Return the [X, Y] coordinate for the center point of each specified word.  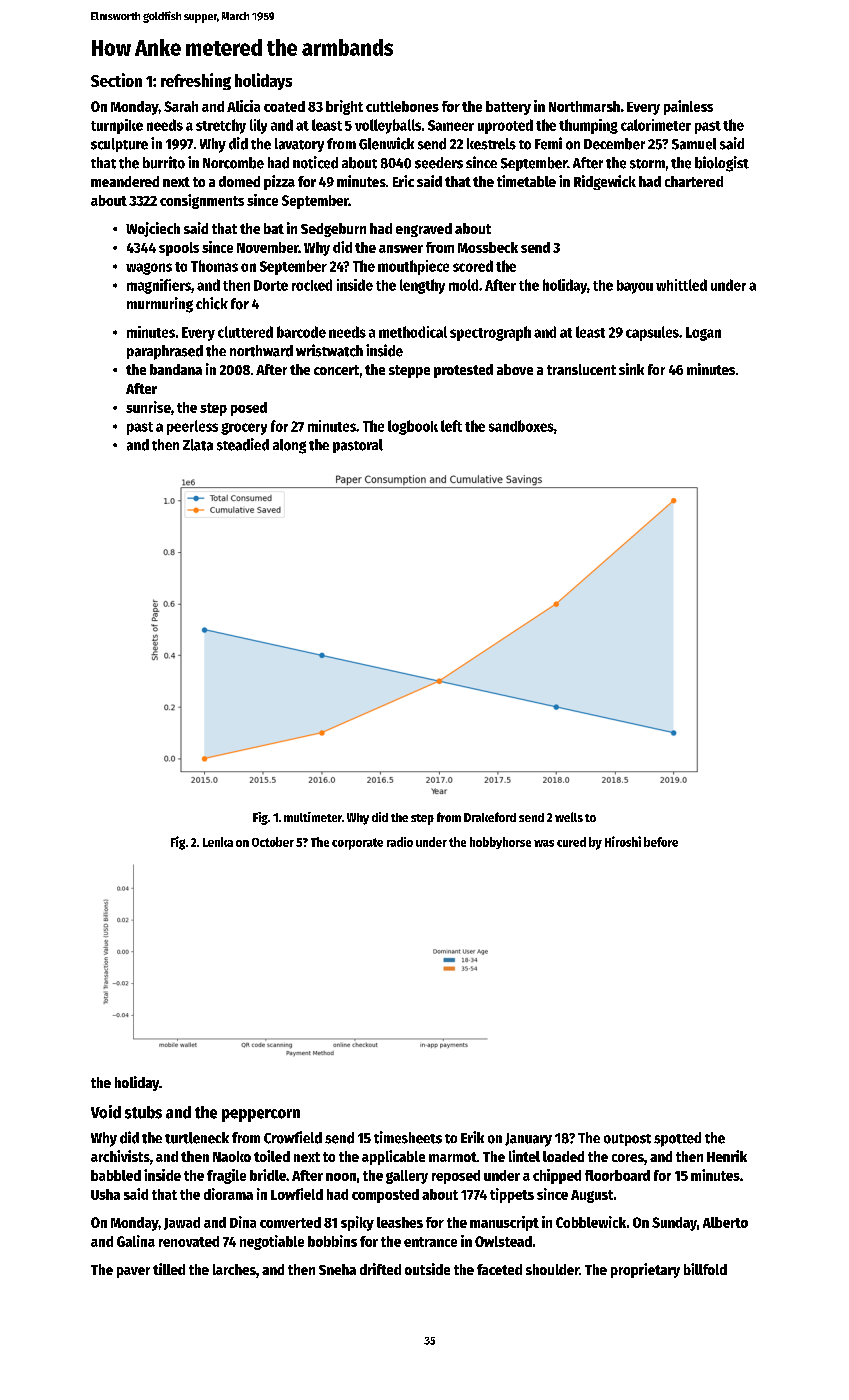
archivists [120, 1156]
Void [106, 1112]
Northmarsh [584, 106]
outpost [627, 1140]
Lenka [218, 842]
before [661, 842]
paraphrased [165, 352]
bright [344, 107]
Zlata [198, 445]
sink [631, 369]
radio [400, 842]
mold [463, 285]
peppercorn [261, 1115]
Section [116, 80]
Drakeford [490, 817]
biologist [722, 164]
